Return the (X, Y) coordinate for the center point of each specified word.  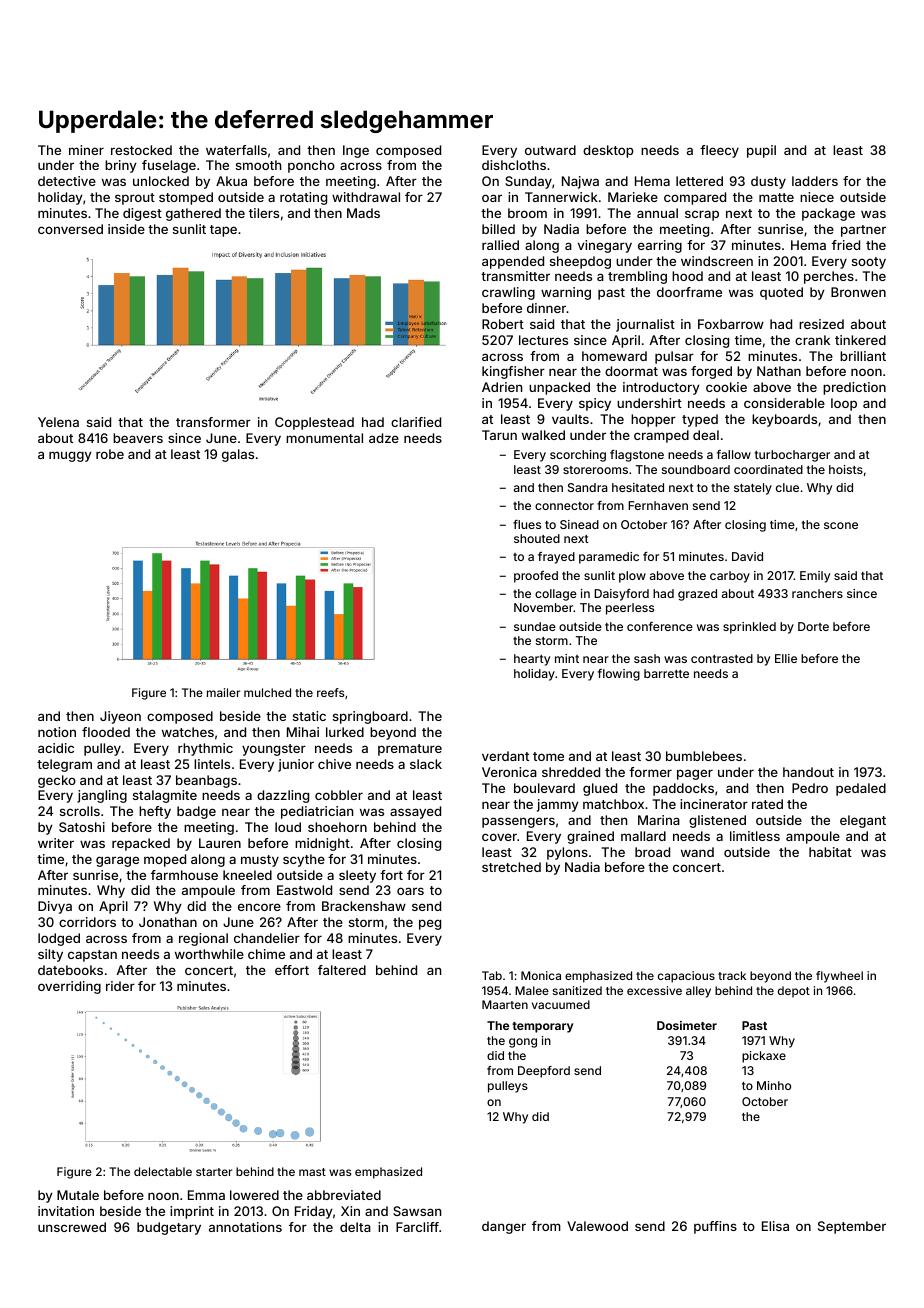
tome (548, 756)
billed (498, 229)
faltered (342, 970)
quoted (781, 293)
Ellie (786, 658)
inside (126, 229)
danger (504, 1227)
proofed (536, 577)
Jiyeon (120, 717)
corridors (87, 922)
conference (660, 626)
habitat (830, 852)
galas (238, 455)
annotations (245, 1227)
